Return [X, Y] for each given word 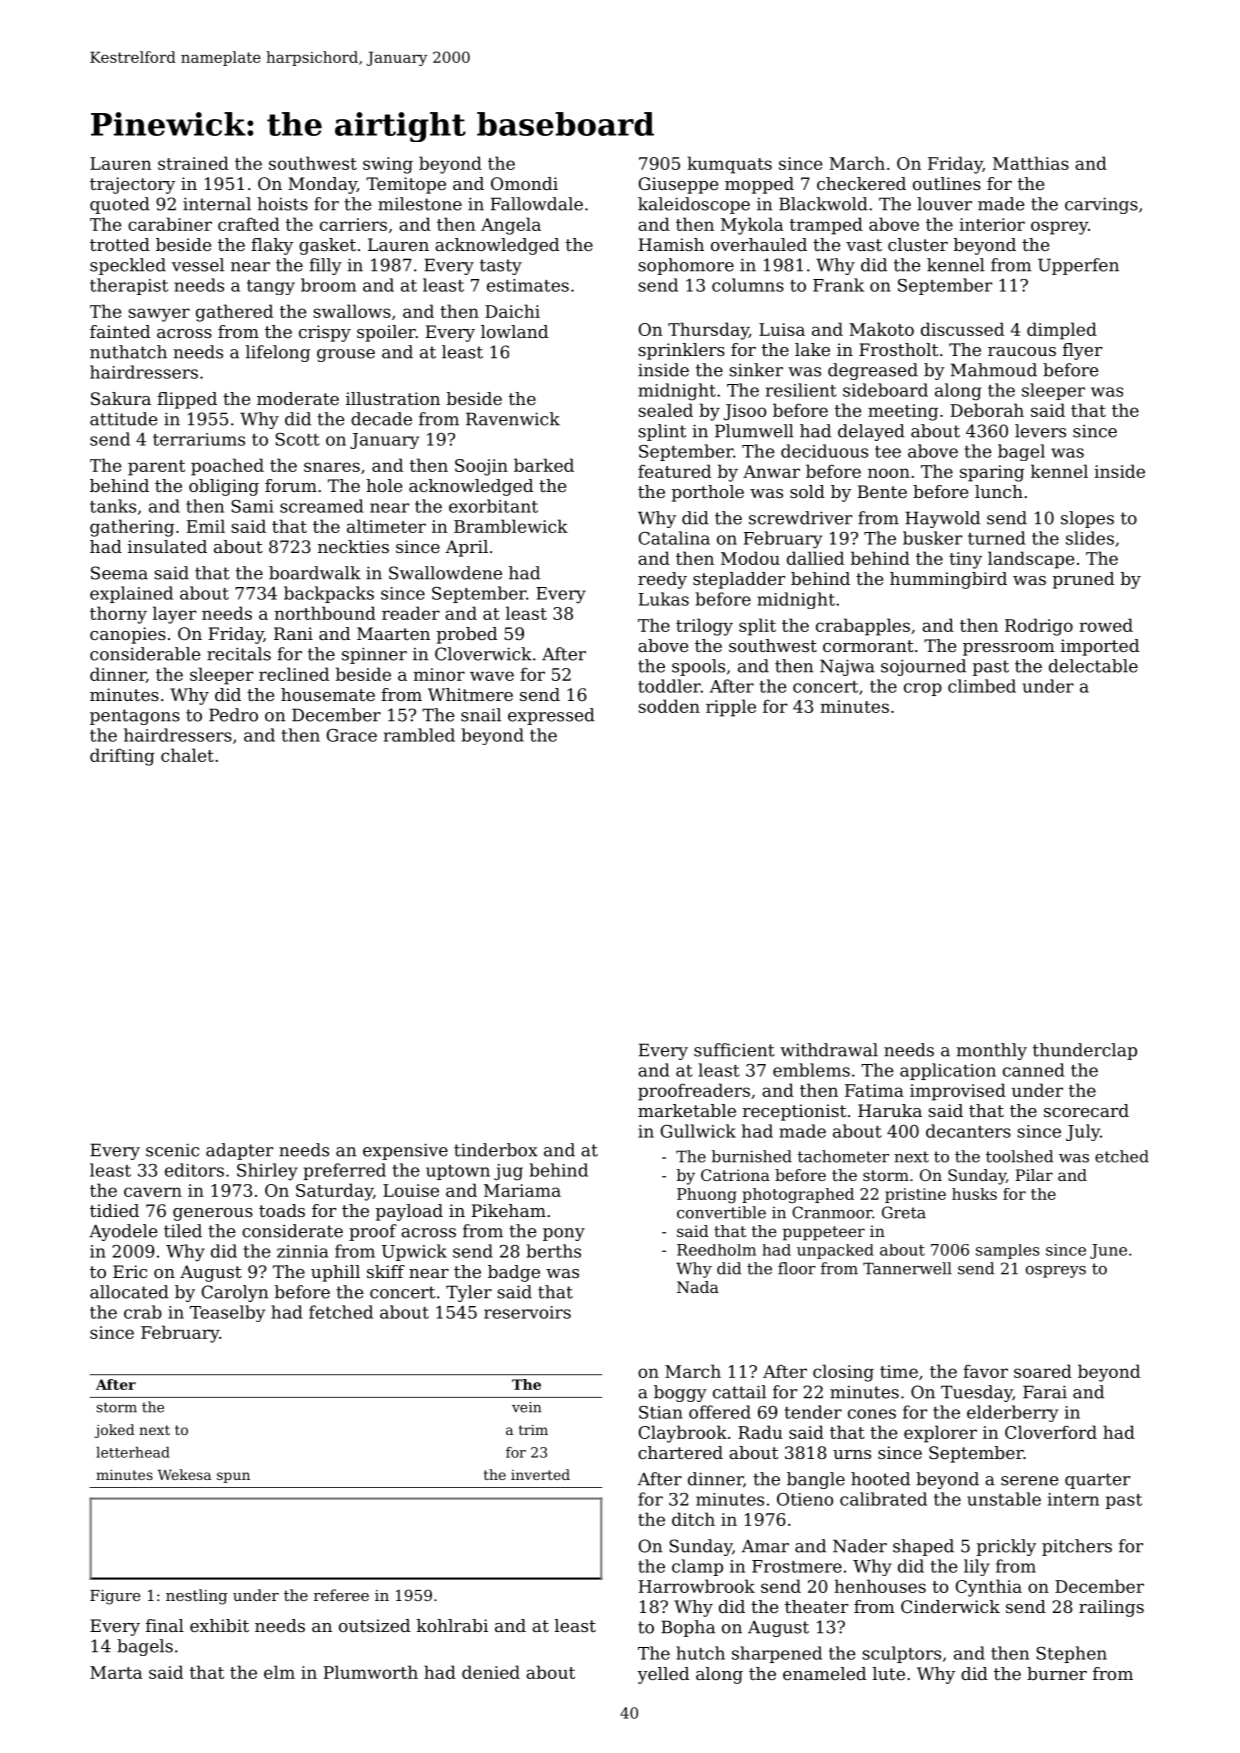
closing [843, 1373]
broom [328, 285]
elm [279, 1672]
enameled [824, 1673]
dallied [815, 558]
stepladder [739, 580]
